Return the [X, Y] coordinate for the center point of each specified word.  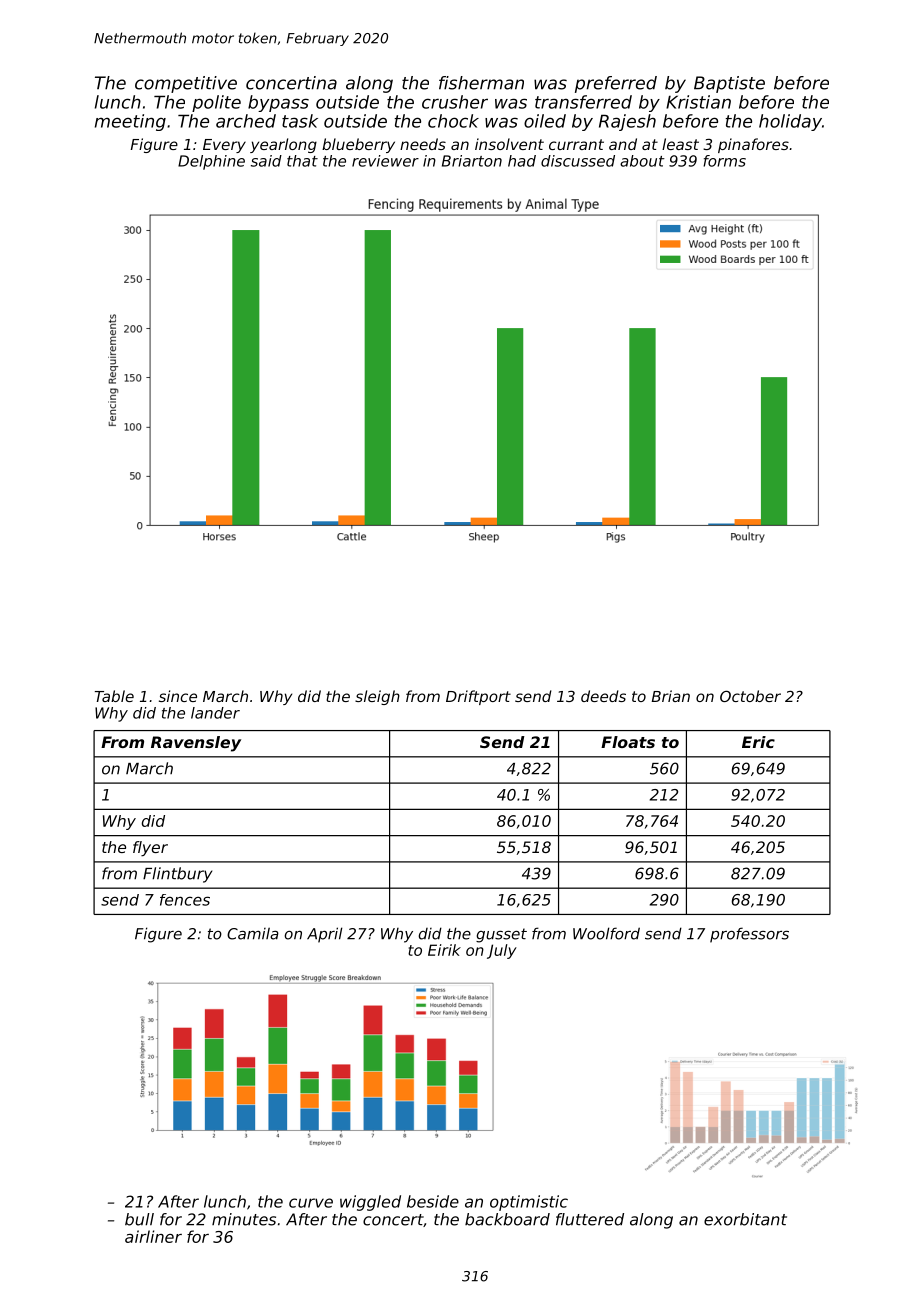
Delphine [211, 162]
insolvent [509, 144]
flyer [150, 849]
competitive [186, 84]
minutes [244, 1219]
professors [749, 935]
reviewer [385, 161]
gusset [501, 935]
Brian [671, 696]
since [178, 696]
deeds [603, 696]
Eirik [444, 950]
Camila [253, 933]
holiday [790, 122]
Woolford [606, 933]
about [642, 161]
